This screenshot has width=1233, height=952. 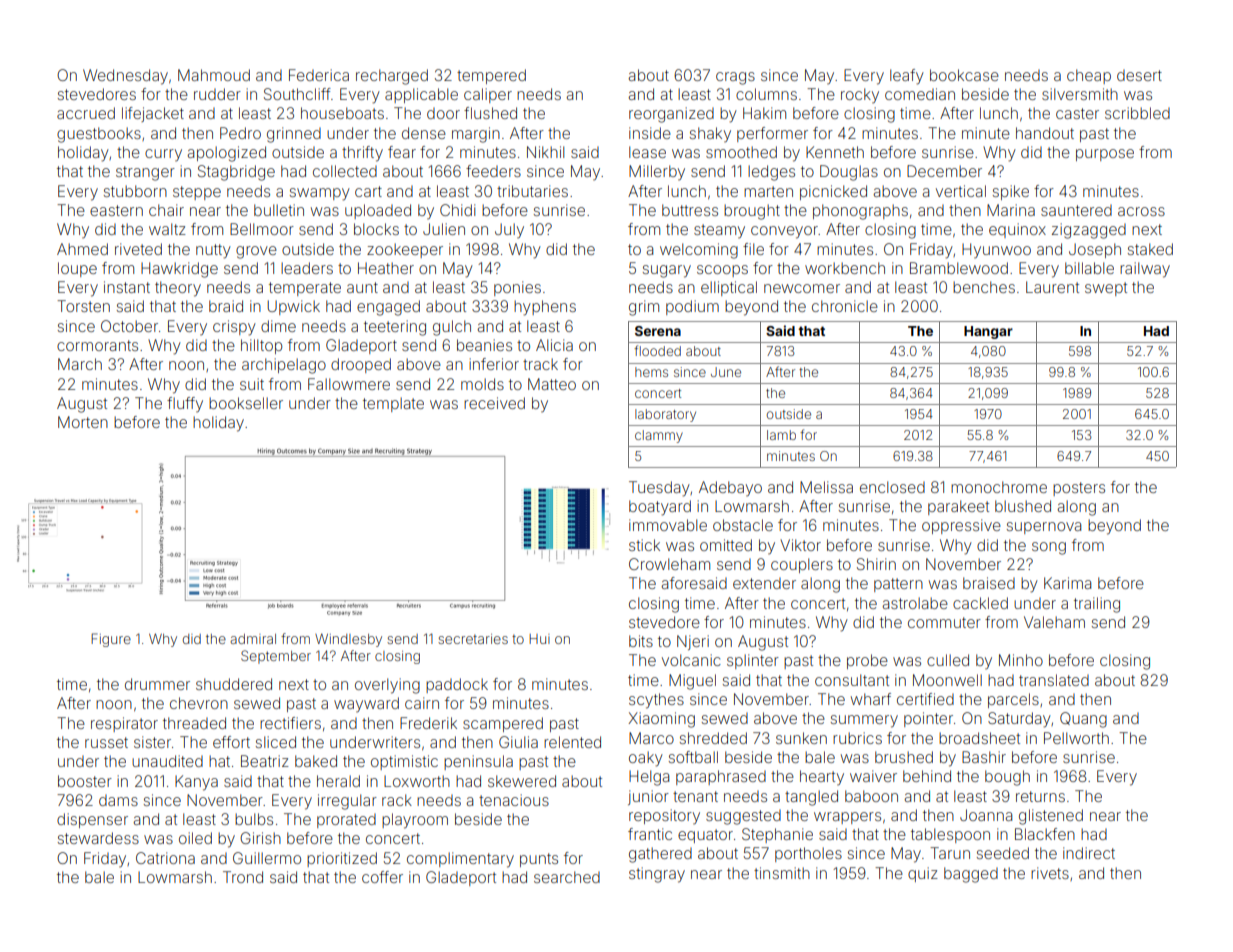 What do you see at coordinates (690, 210) in the screenshot?
I see `buttress` at bounding box center [690, 210].
